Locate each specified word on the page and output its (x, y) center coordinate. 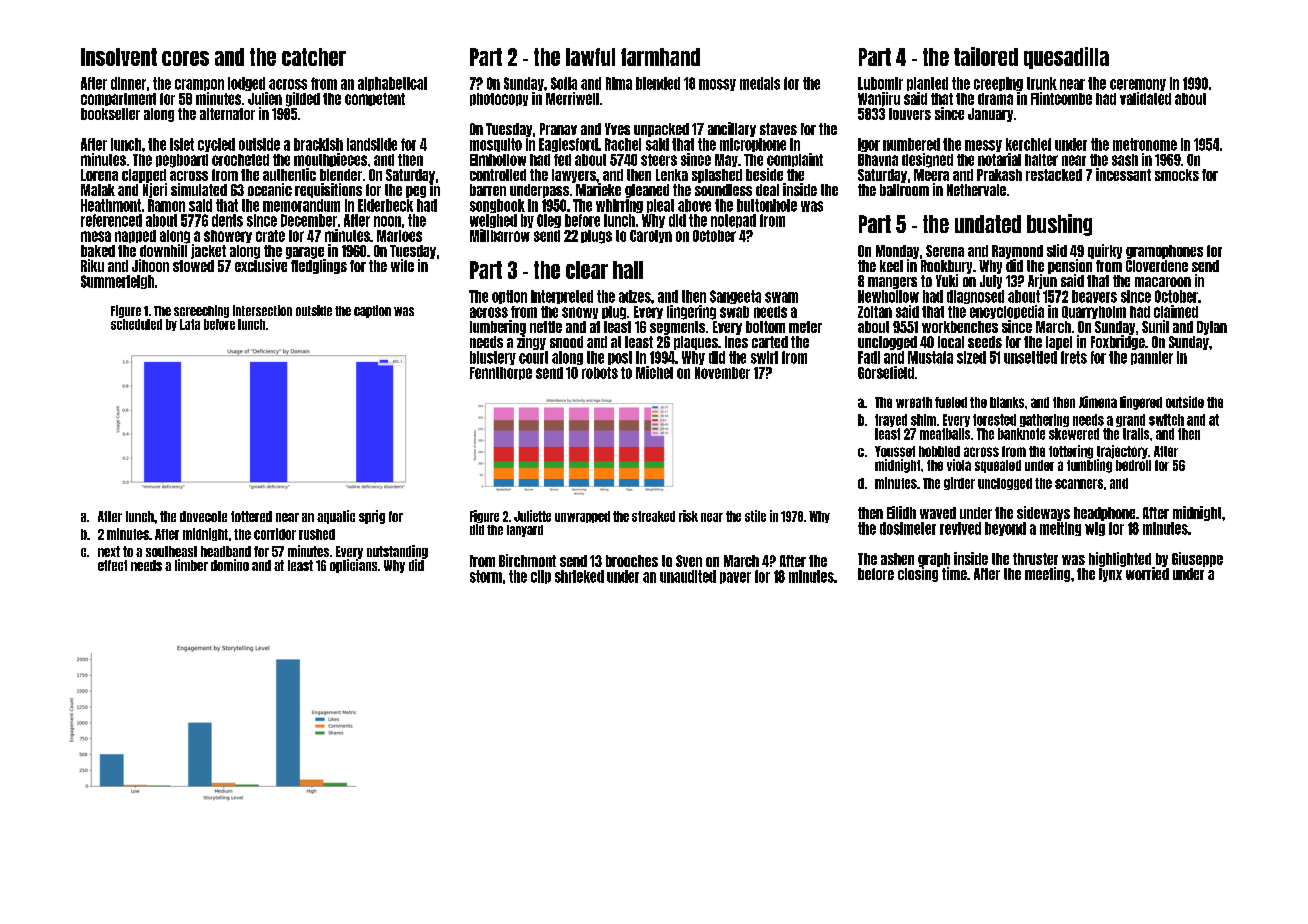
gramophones (1164, 252)
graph (934, 560)
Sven (689, 561)
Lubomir (880, 83)
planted (927, 84)
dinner (128, 83)
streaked (653, 516)
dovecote (203, 516)
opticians (353, 566)
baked (98, 251)
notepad (733, 221)
